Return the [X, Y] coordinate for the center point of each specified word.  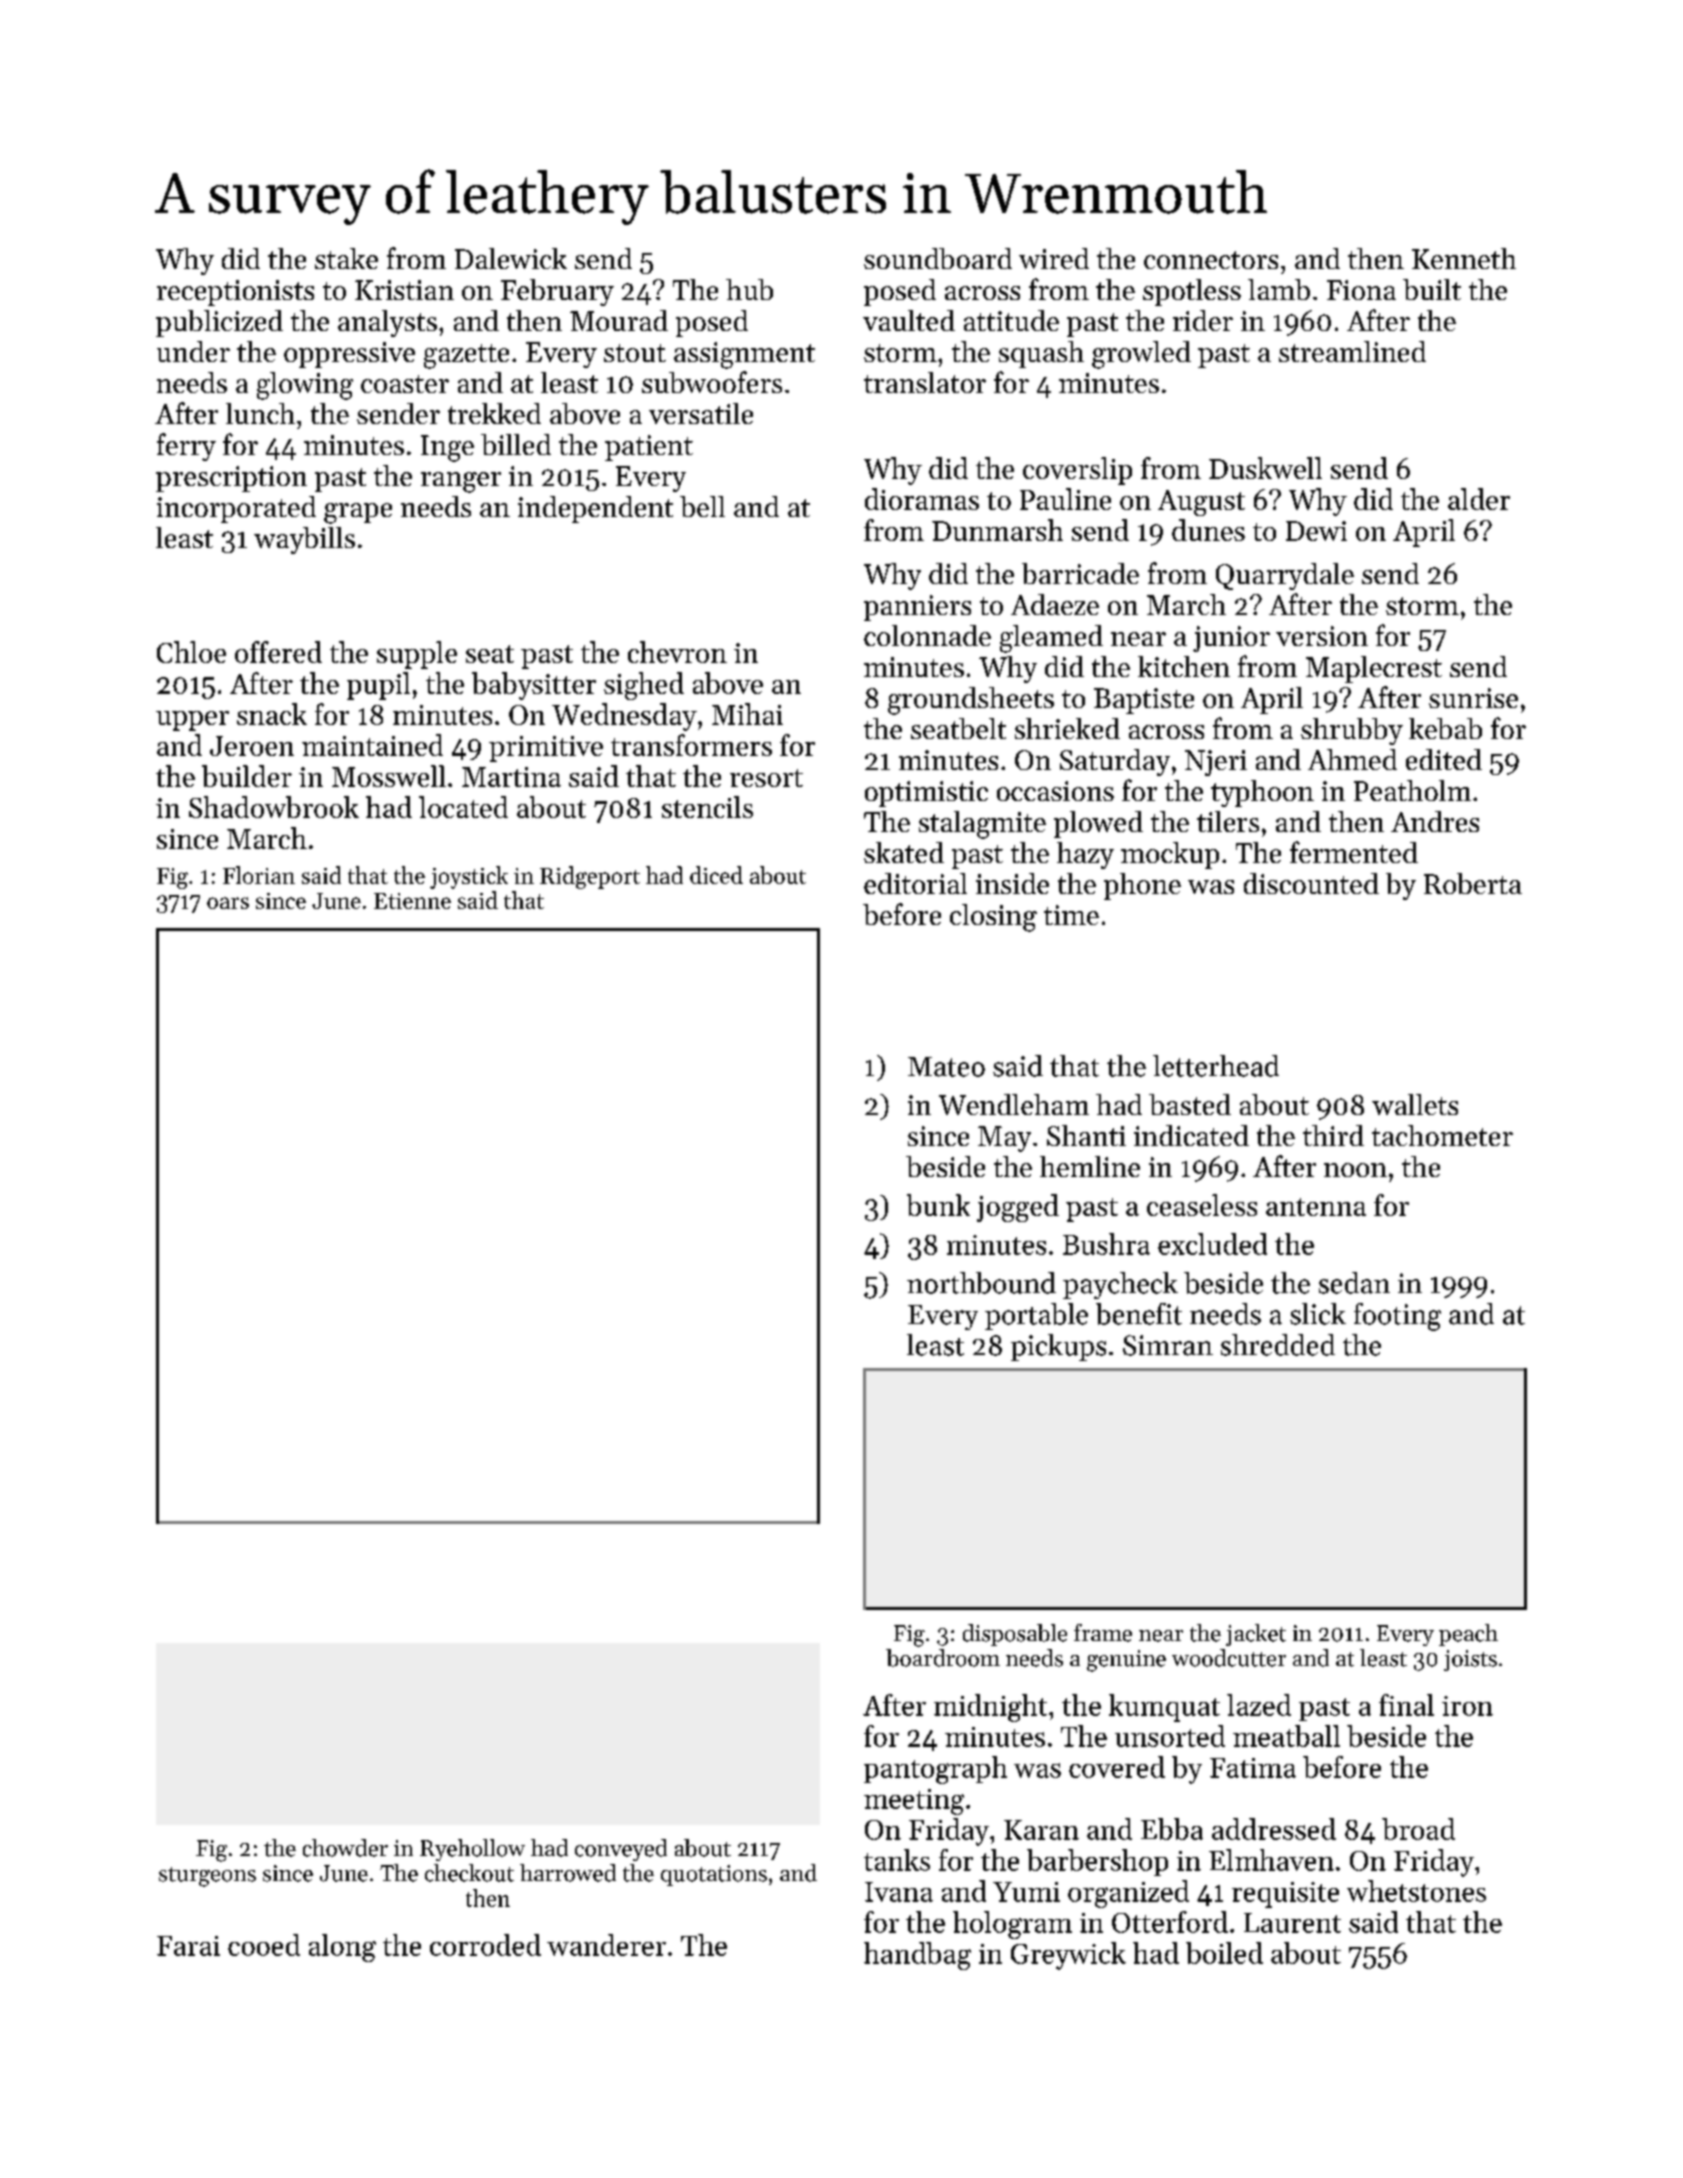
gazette [466, 356]
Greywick [1068, 1956]
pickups [1058, 1347]
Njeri [1216, 763]
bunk [938, 1205]
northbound [981, 1283]
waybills [304, 540]
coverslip [1077, 471]
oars [228, 903]
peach [1468, 1635]
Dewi [1316, 531]
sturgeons [207, 1877]
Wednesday [624, 717]
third [1333, 1135]
